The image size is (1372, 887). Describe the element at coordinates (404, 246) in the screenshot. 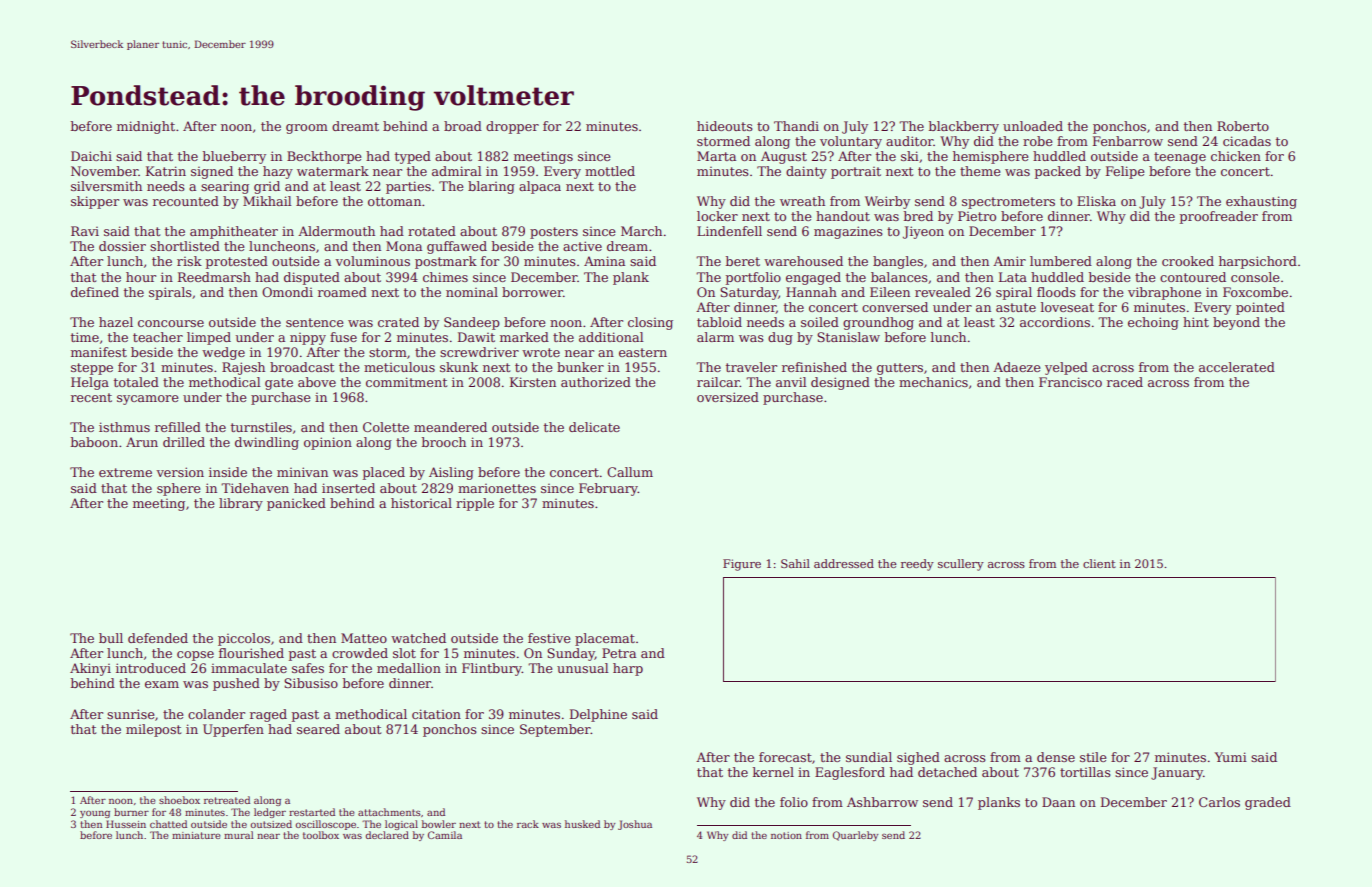

I see `Mona` at that location.
